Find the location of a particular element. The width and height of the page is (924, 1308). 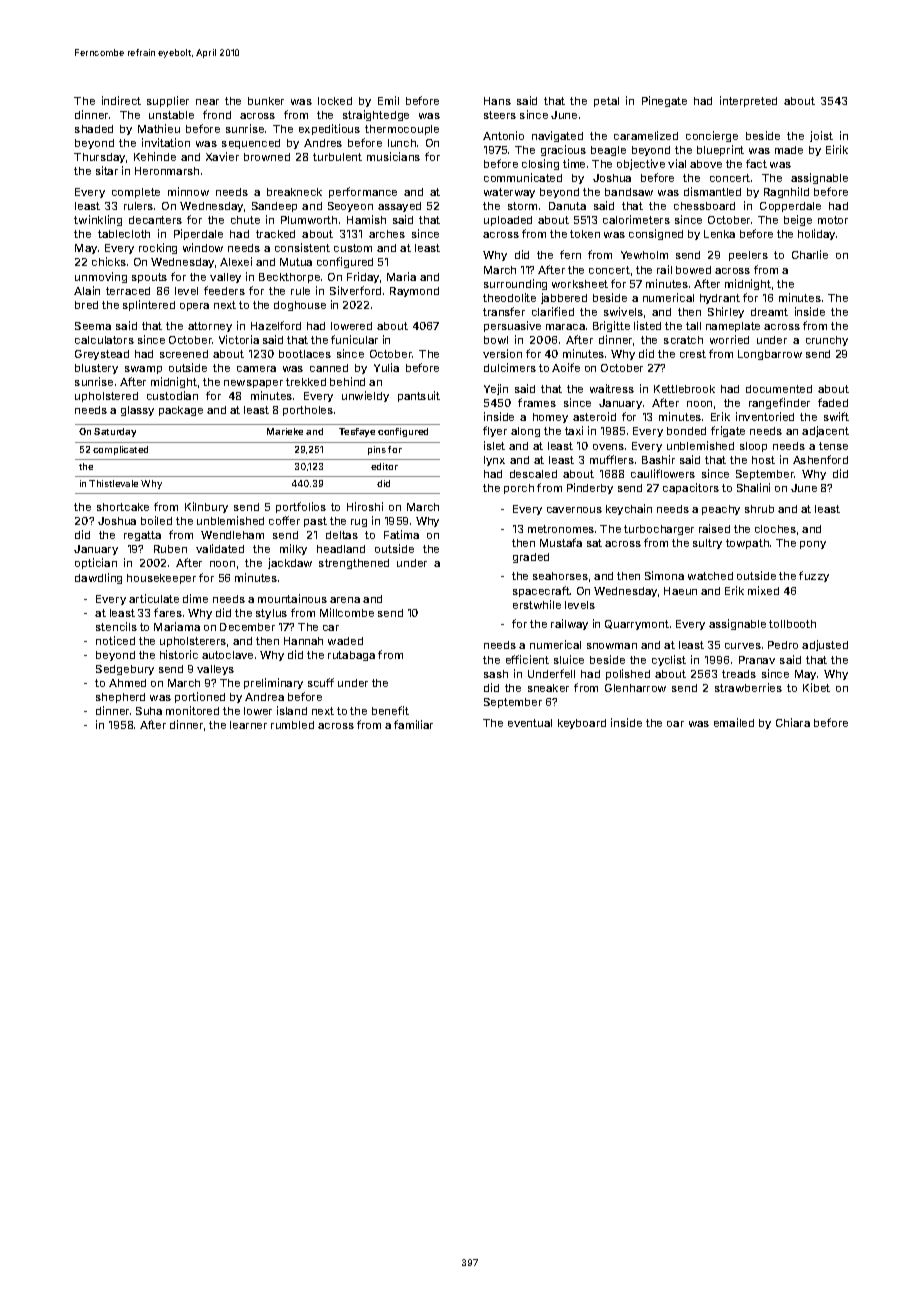

Ashenford is located at coordinates (820, 459).
